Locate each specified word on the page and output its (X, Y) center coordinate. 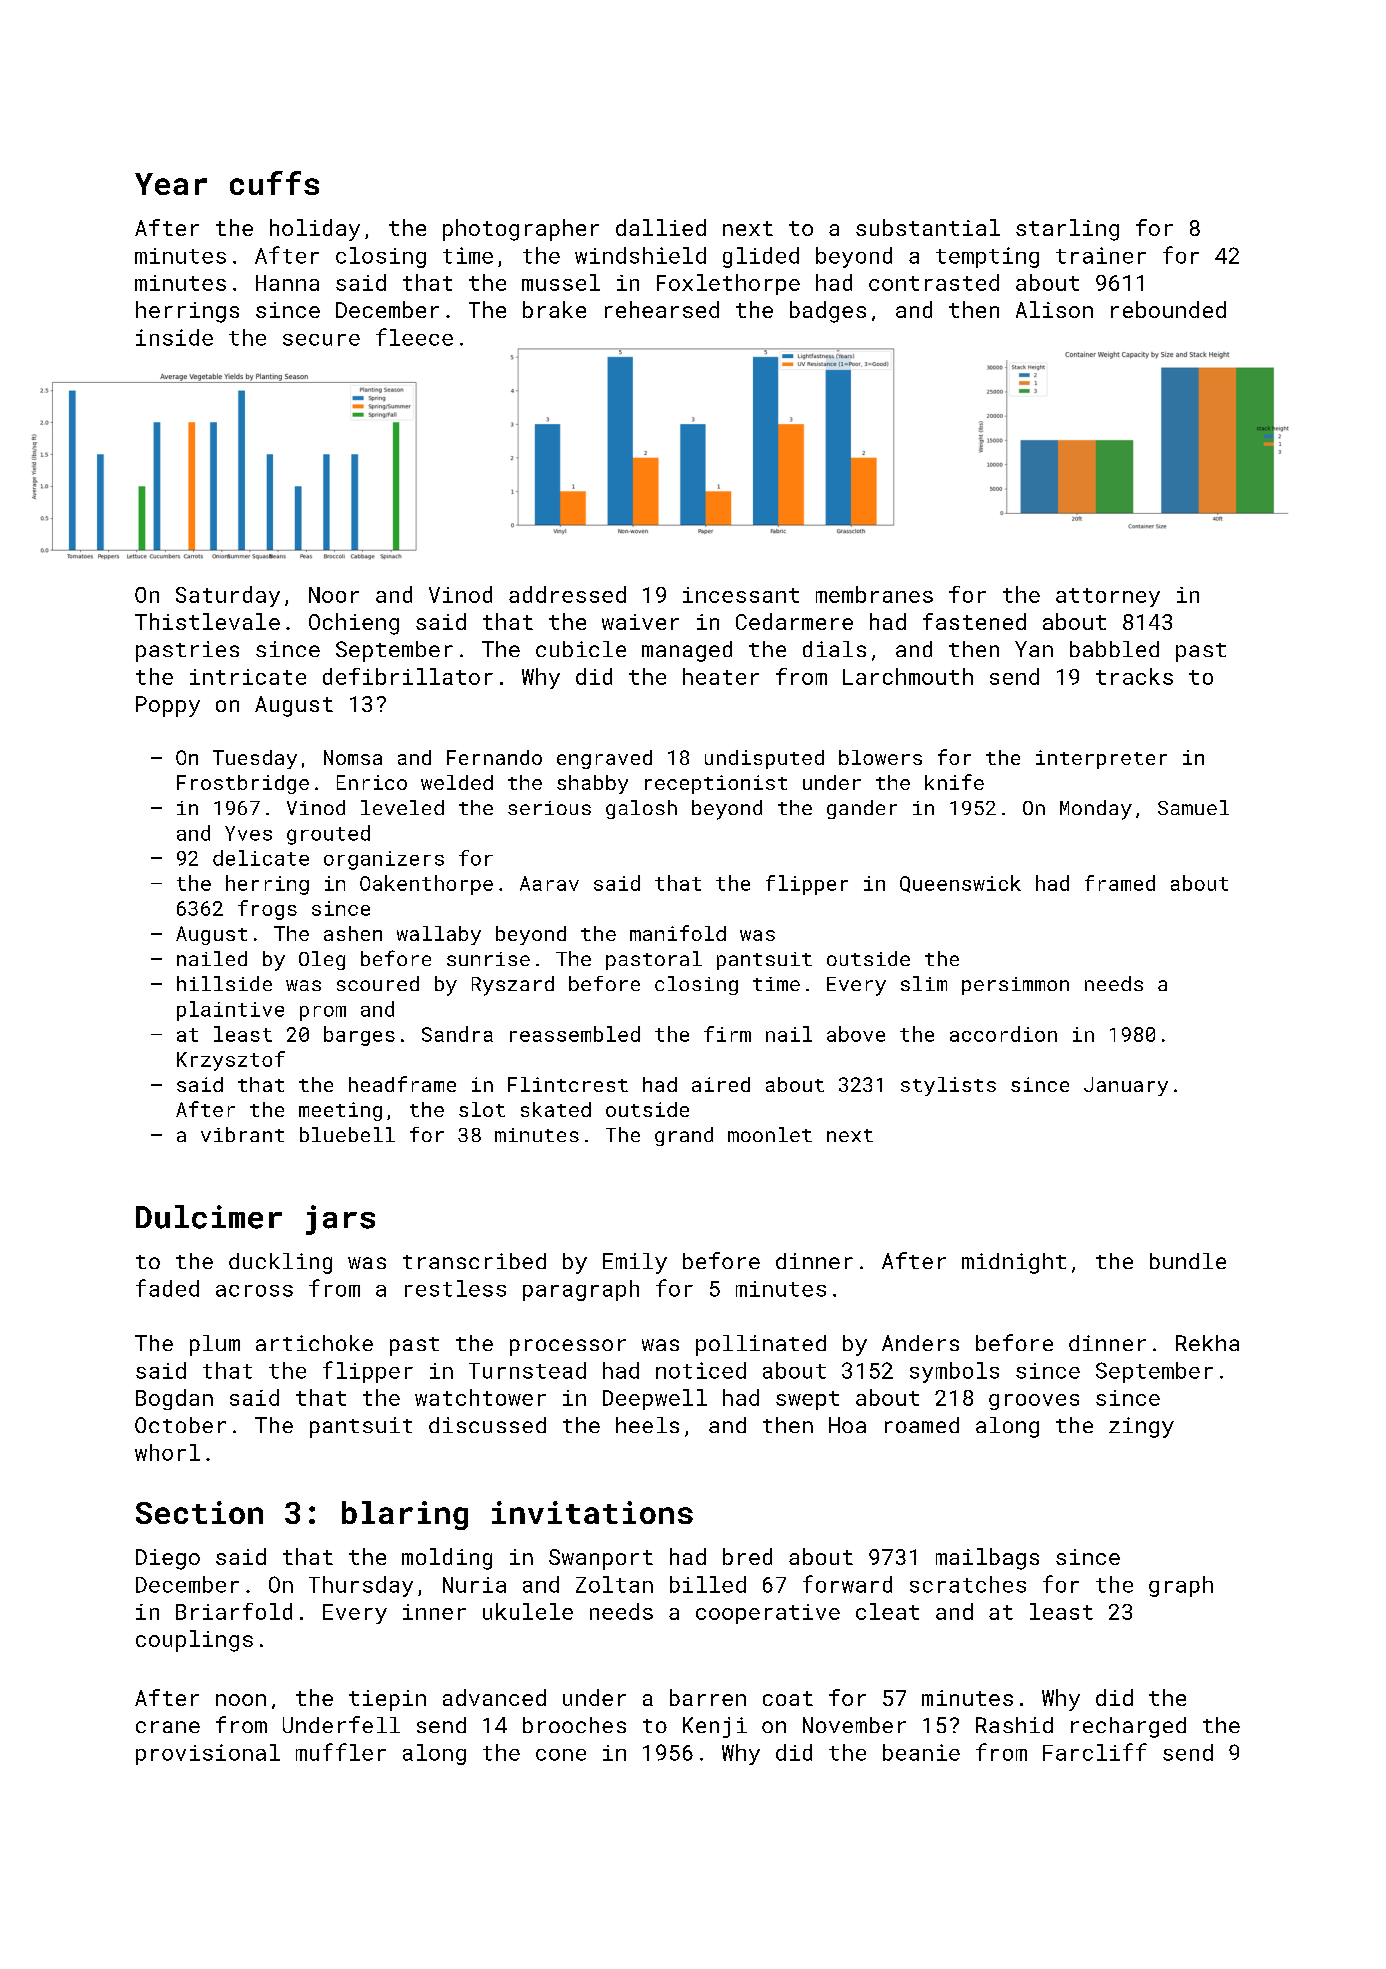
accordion (1003, 1034)
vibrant (242, 1134)
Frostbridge (243, 784)
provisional (208, 1754)
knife (954, 782)
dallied (661, 227)
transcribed (474, 1261)
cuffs (274, 183)
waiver (640, 622)
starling (1067, 230)
